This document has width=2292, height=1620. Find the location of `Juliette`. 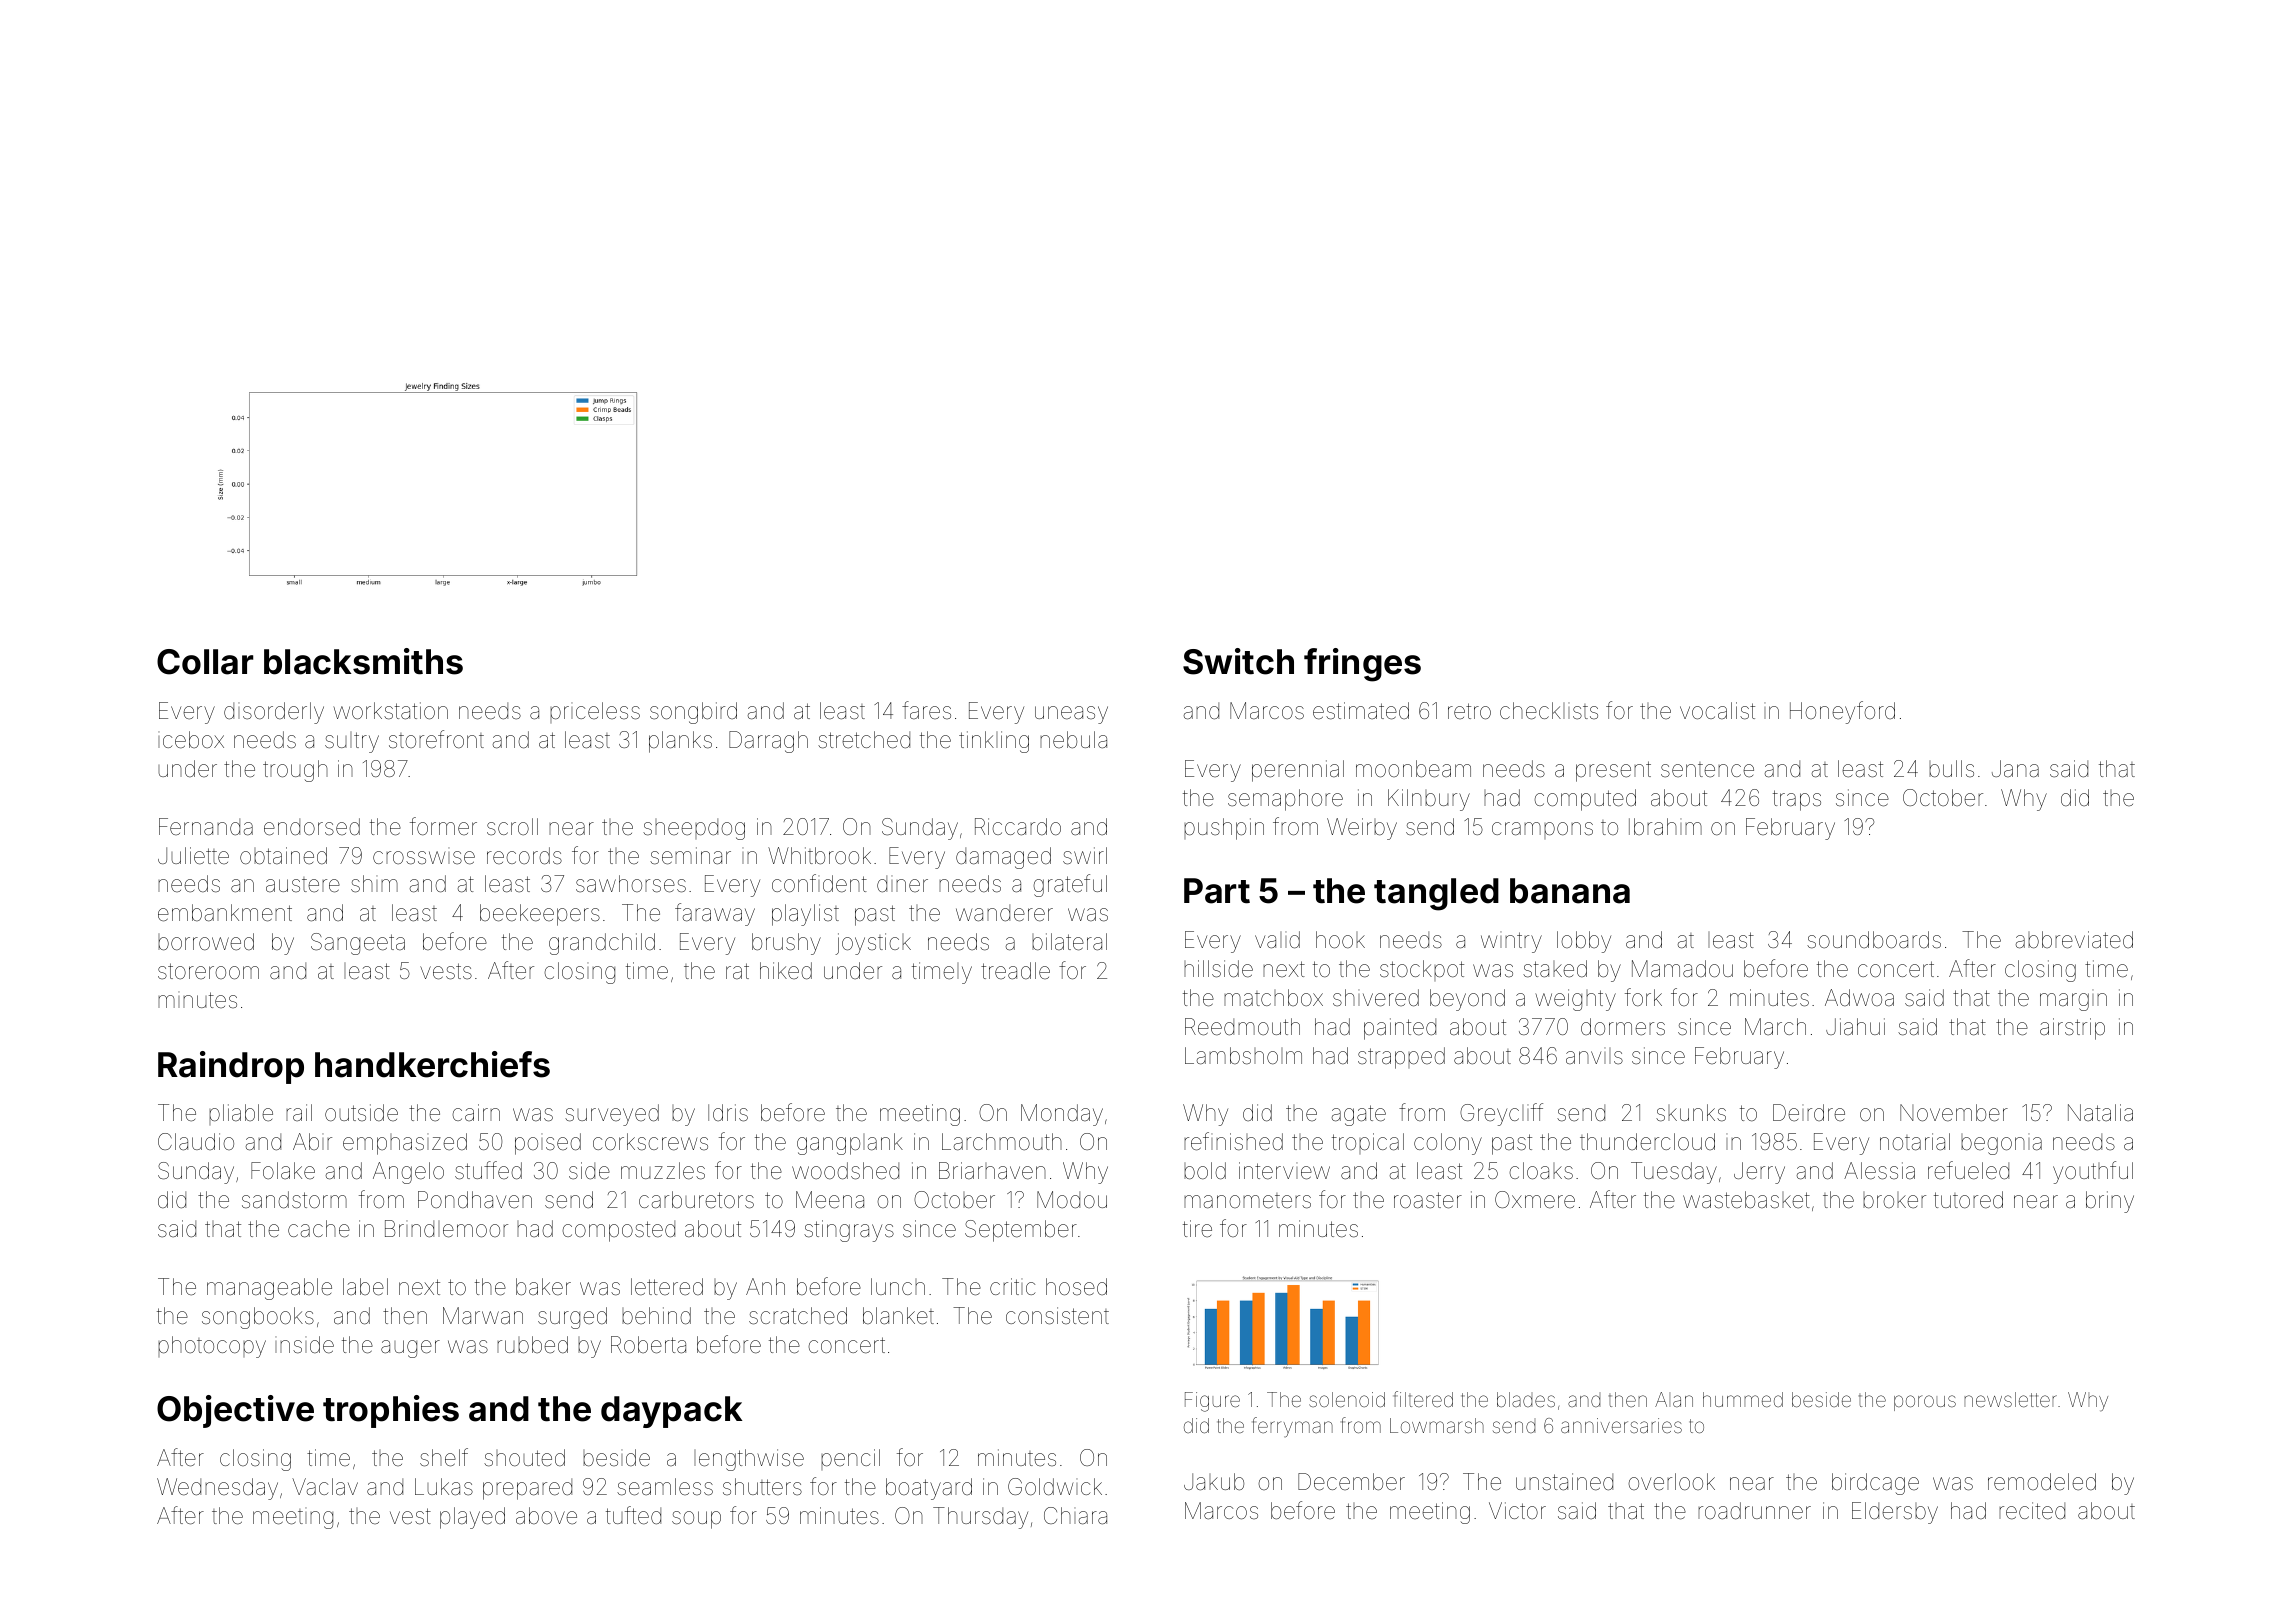

Juliette is located at coordinates (193, 856).
